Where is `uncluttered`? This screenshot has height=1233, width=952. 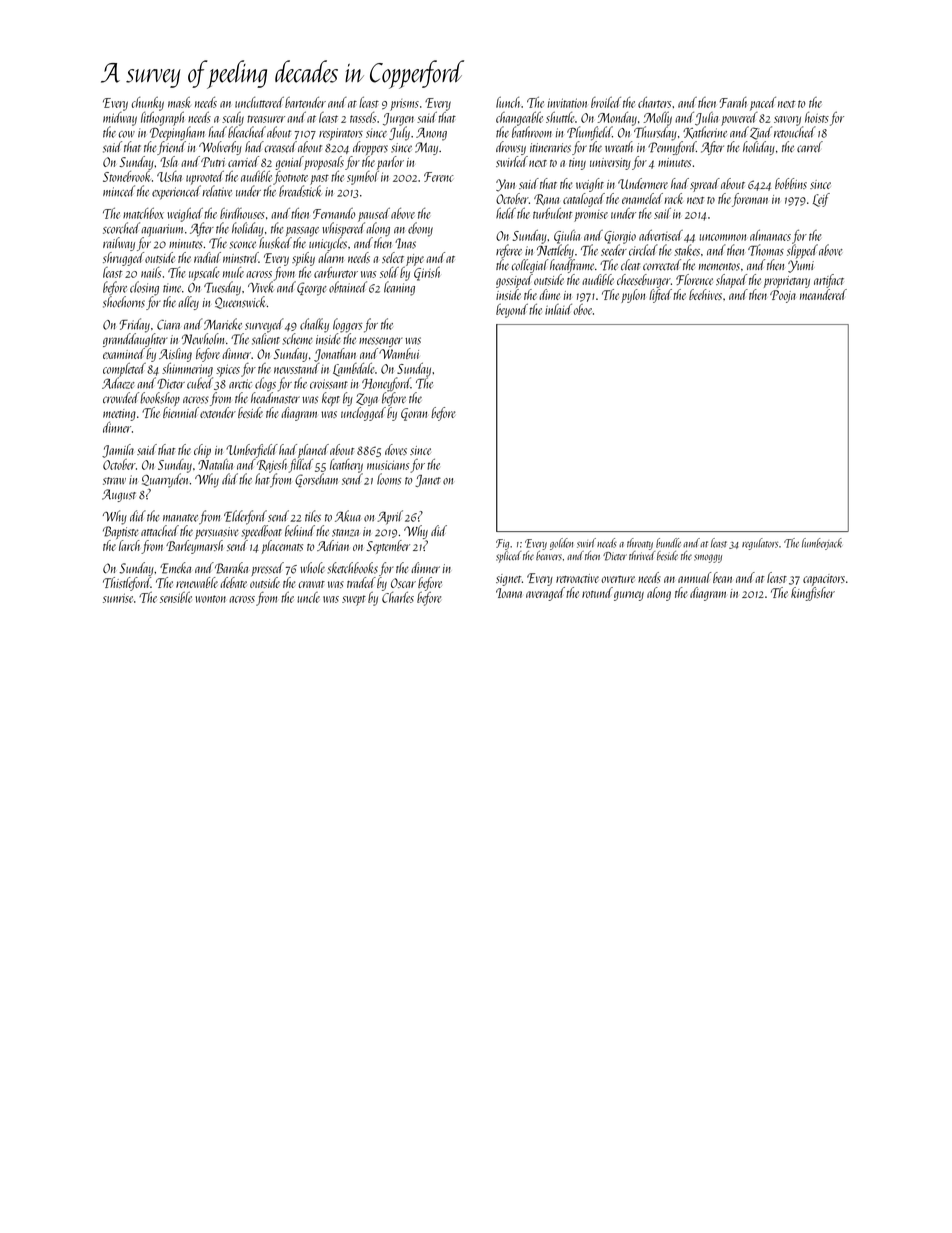 uncluttered is located at coordinates (259, 102).
